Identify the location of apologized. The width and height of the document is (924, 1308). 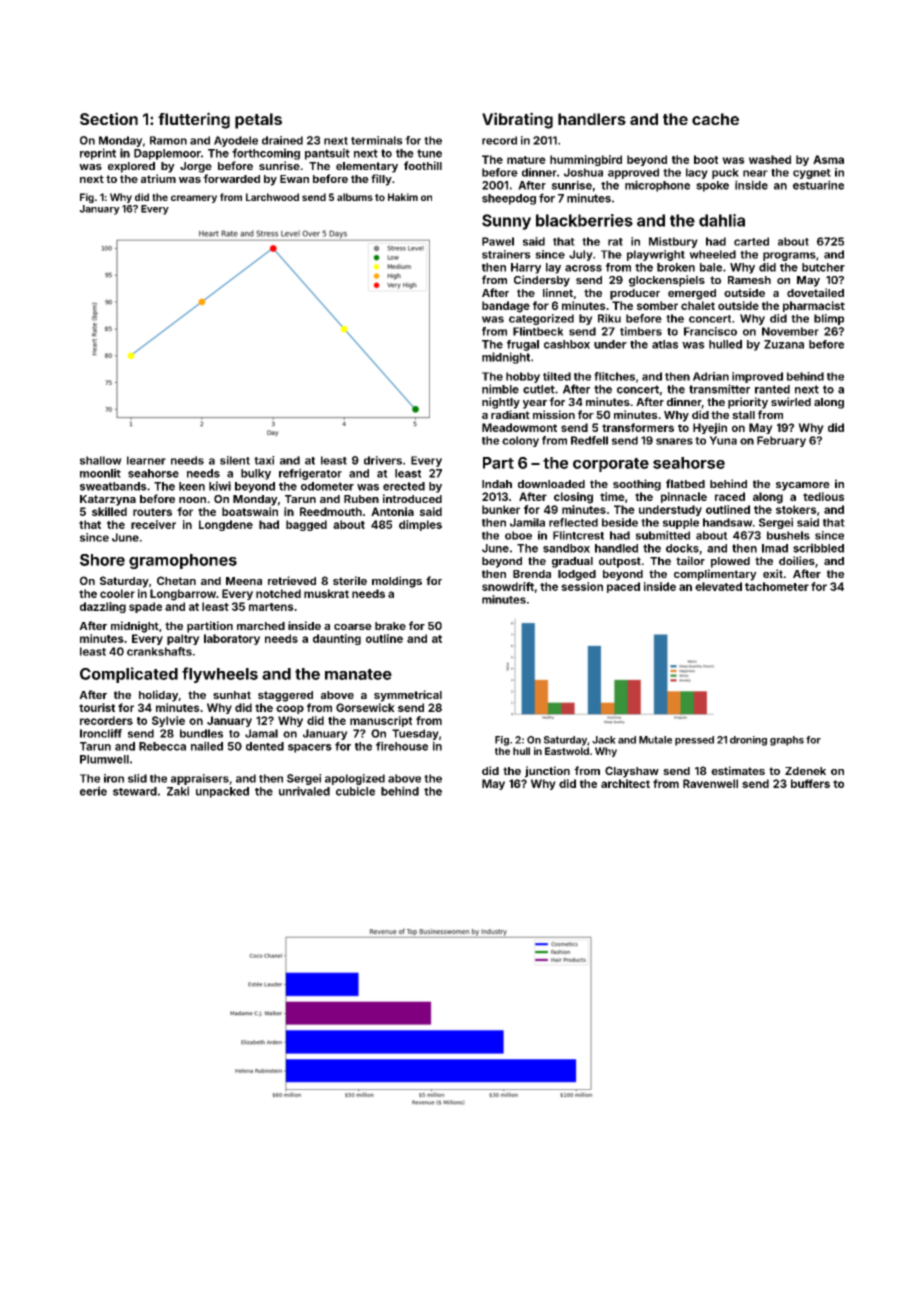
(355, 779).
